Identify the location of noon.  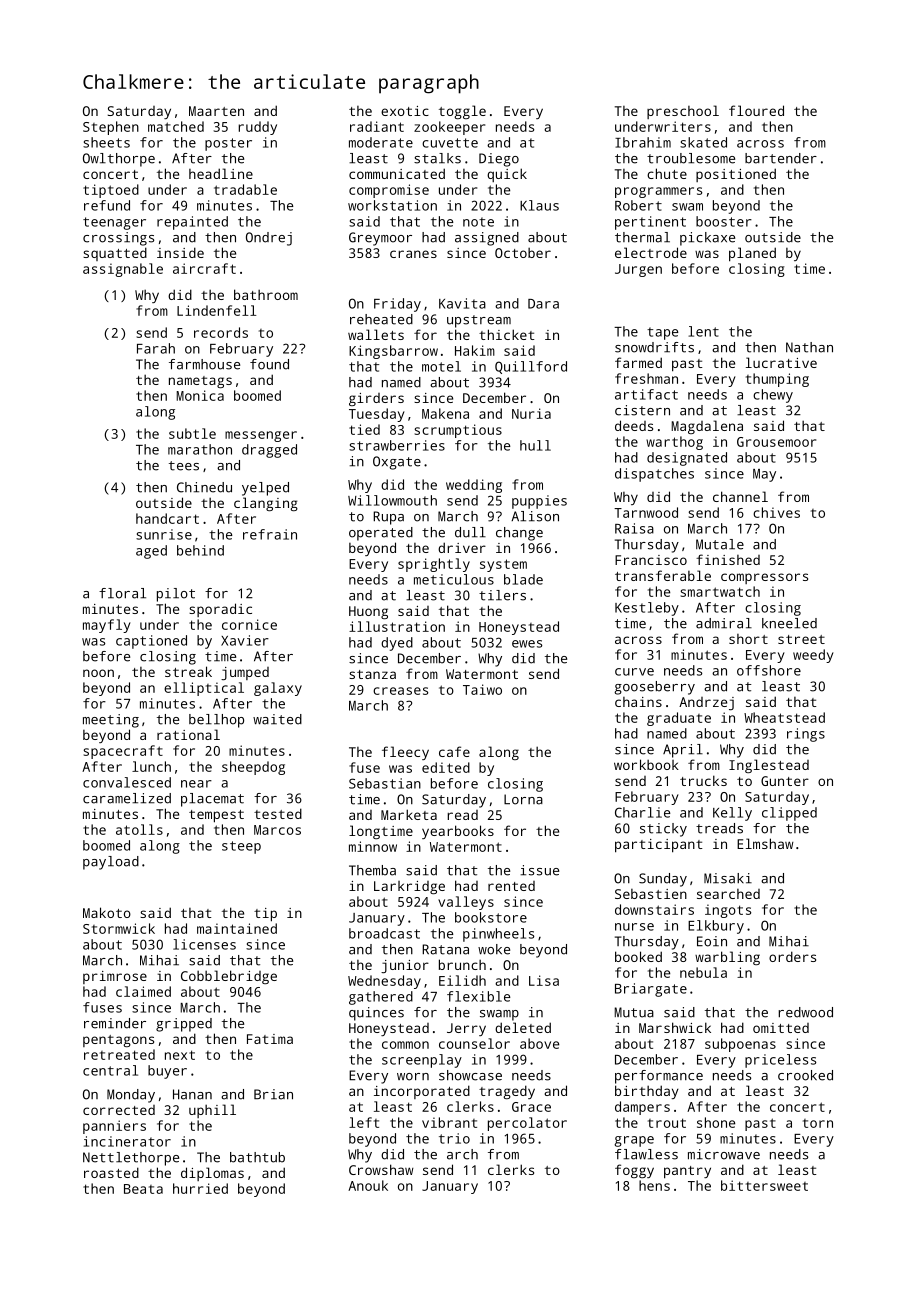
(98, 673).
